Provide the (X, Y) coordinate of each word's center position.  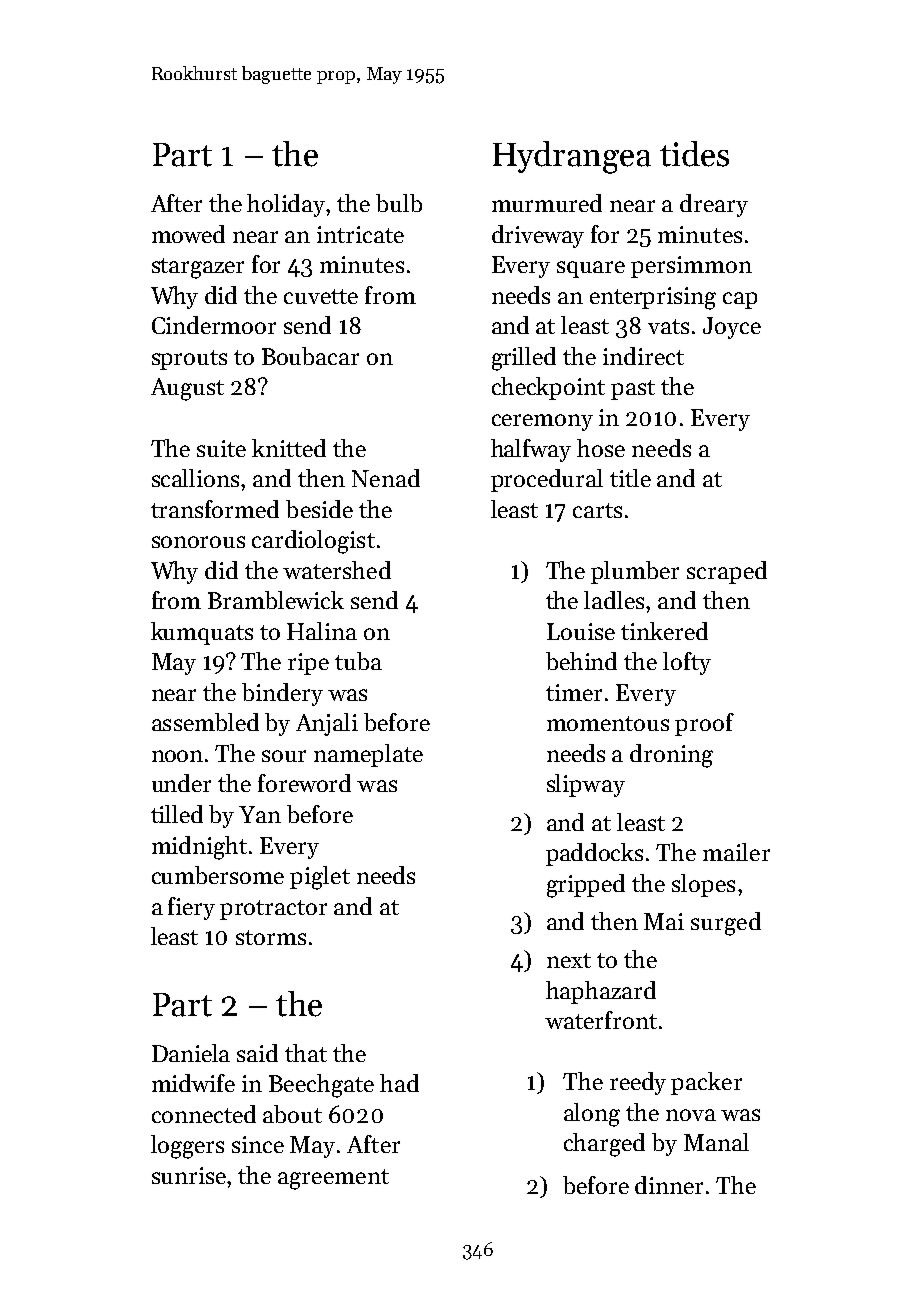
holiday (286, 205)
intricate (360, 234)
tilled (177, 814)
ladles (614, 600)
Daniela (191, 1053)
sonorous (198, 542)
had (399, 1083)
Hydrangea (572, 157)
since (258, 1144)
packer (706, 1083)
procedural (547, 480)
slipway (586, 785)
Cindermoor (214, 325)
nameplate (368, 755)
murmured (547, 203)
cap (740, 300)
